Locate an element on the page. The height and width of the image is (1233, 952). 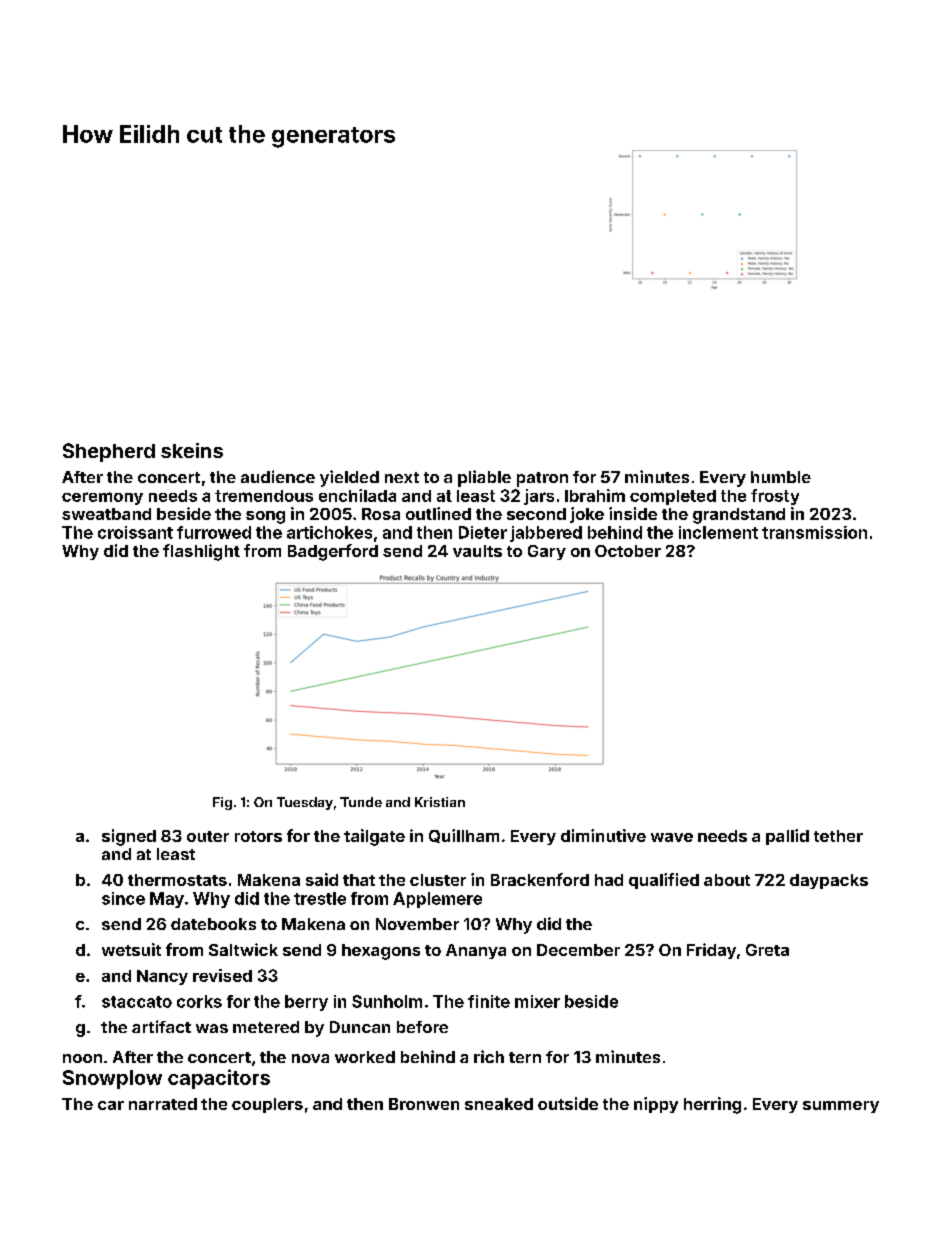
pallid is located at coordinates (787, 837).
